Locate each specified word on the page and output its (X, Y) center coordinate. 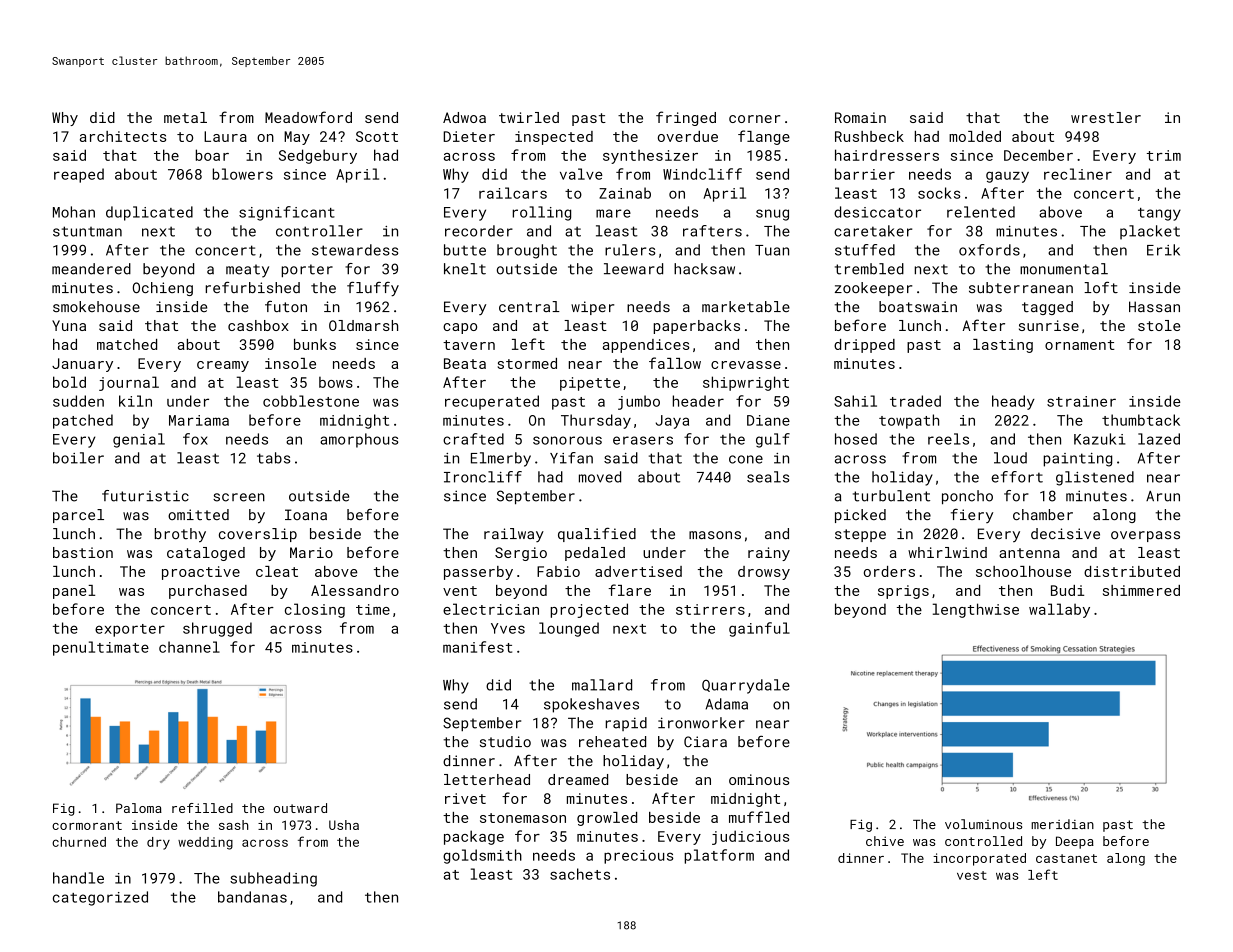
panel (74, 592)
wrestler (1106, 117)
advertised (638, 571)
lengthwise (976, 610)
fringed (686, 118)
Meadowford (308, 117)
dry (158, 843)
